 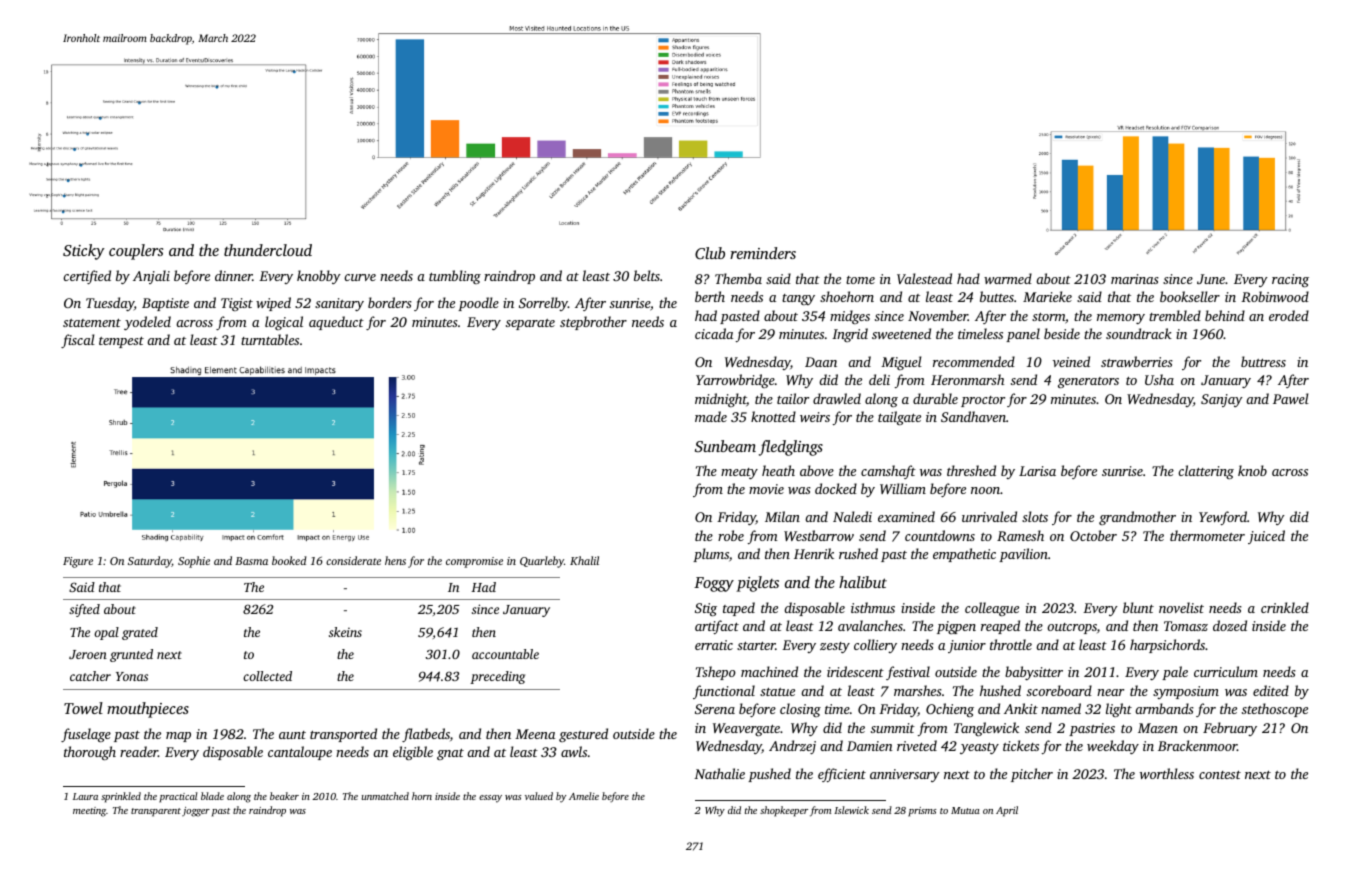 I want to click on Sunbeam, so click(x=725, y=446).
